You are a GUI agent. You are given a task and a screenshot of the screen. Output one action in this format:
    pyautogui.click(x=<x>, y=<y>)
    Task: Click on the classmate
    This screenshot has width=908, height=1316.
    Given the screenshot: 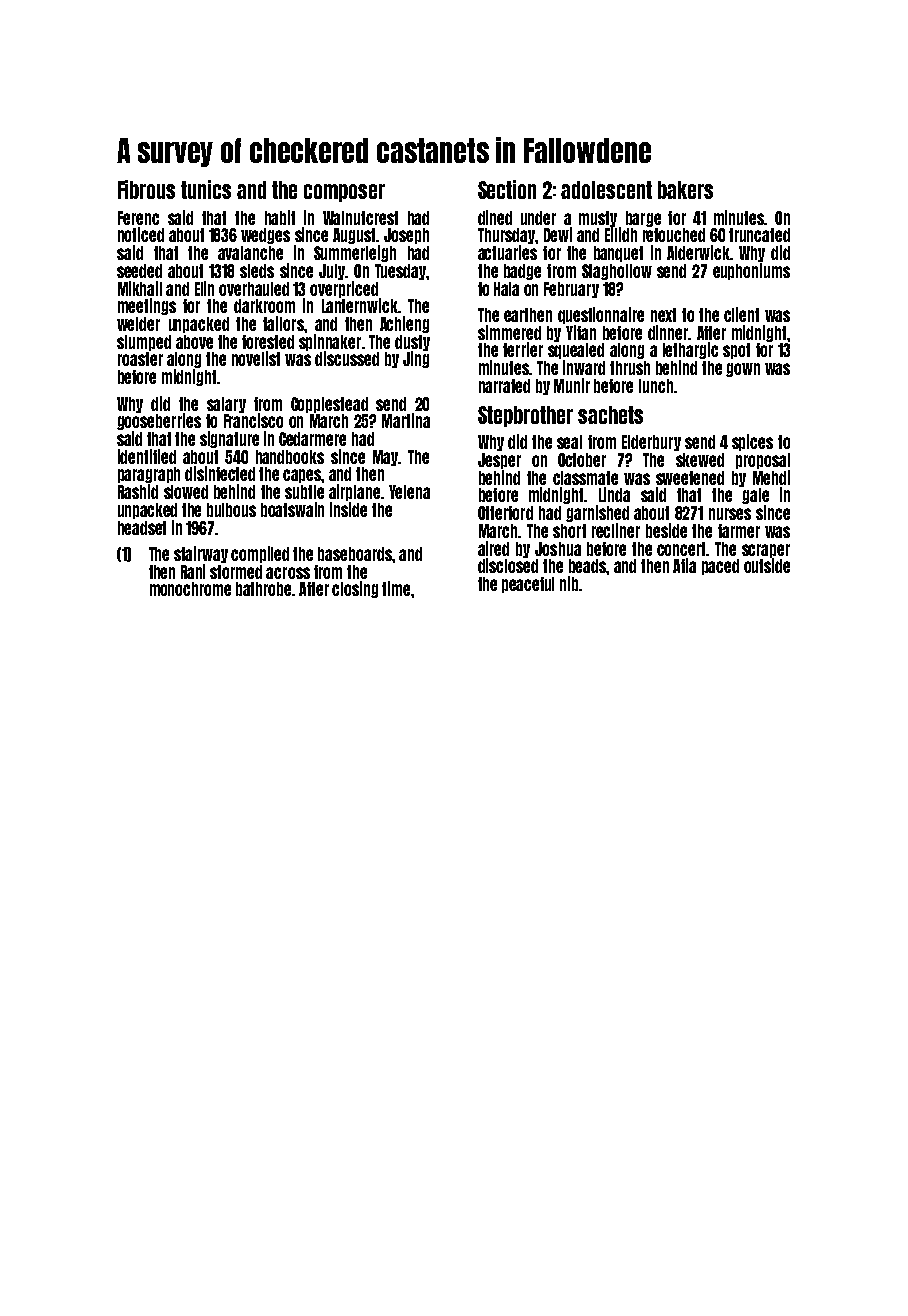 What is the action you would take?
    pyautogui.click(x=585, y=478)
